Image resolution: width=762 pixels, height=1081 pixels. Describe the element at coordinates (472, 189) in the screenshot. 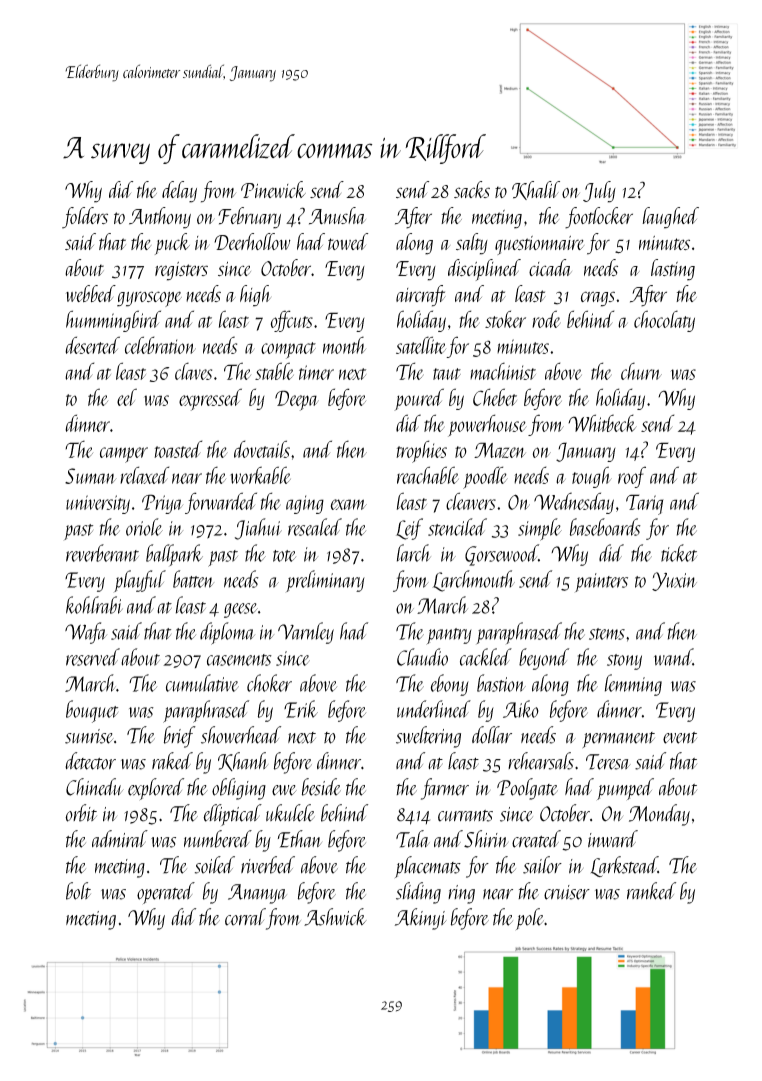

I see `sacks` at that location.
